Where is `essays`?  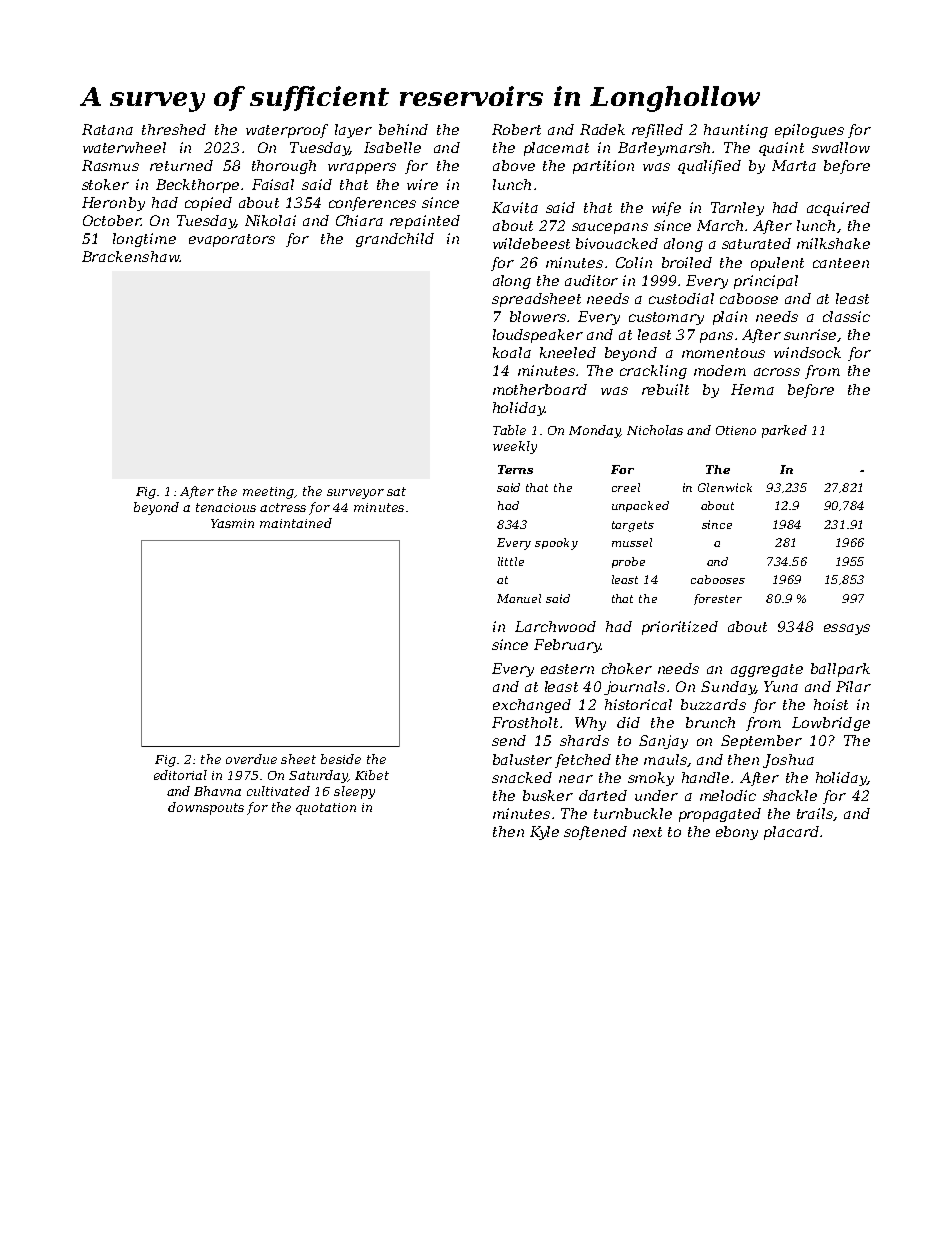 essays is located at coordinates (847, 629).
